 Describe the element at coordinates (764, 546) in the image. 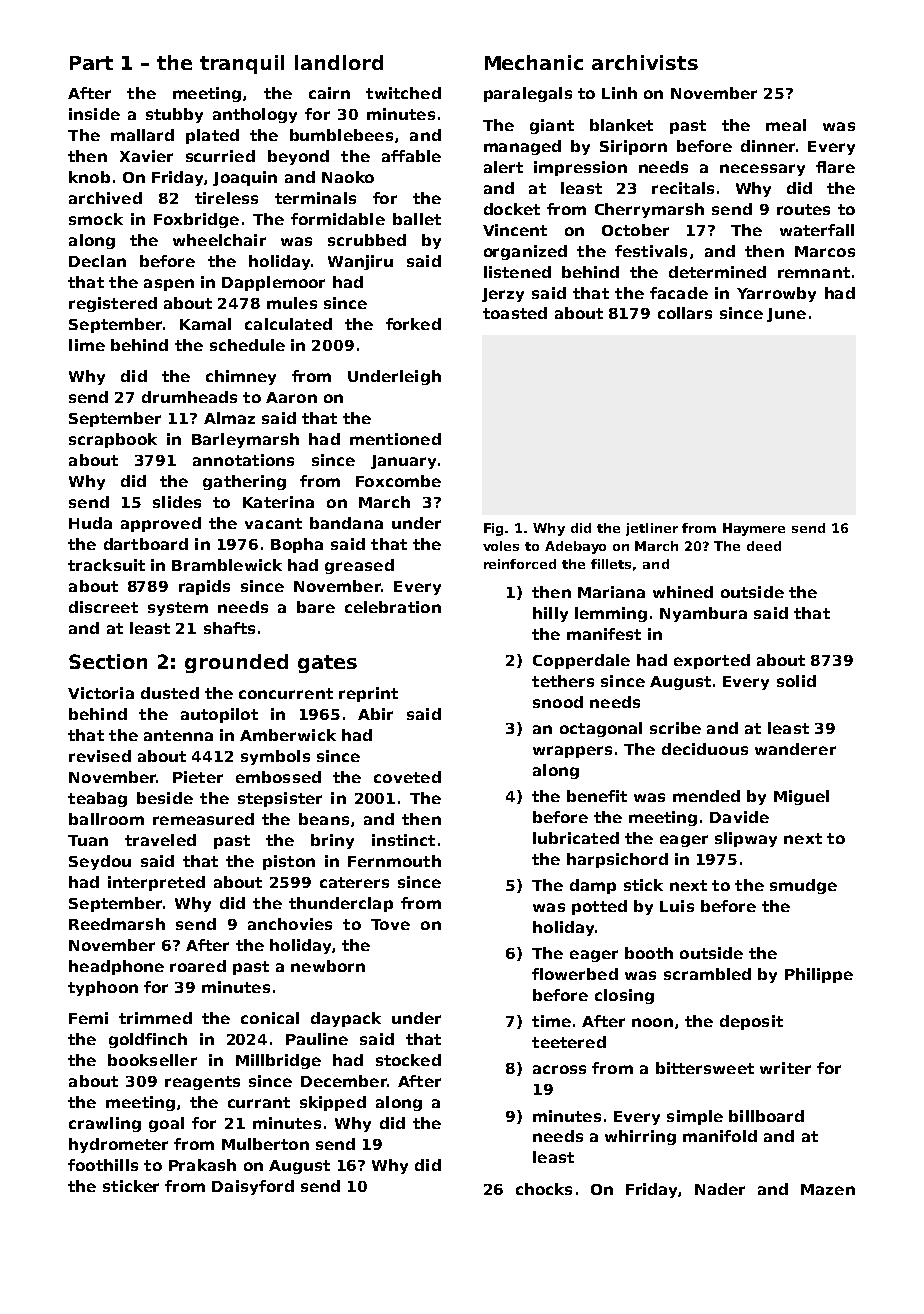

I see `deed` at that location.
